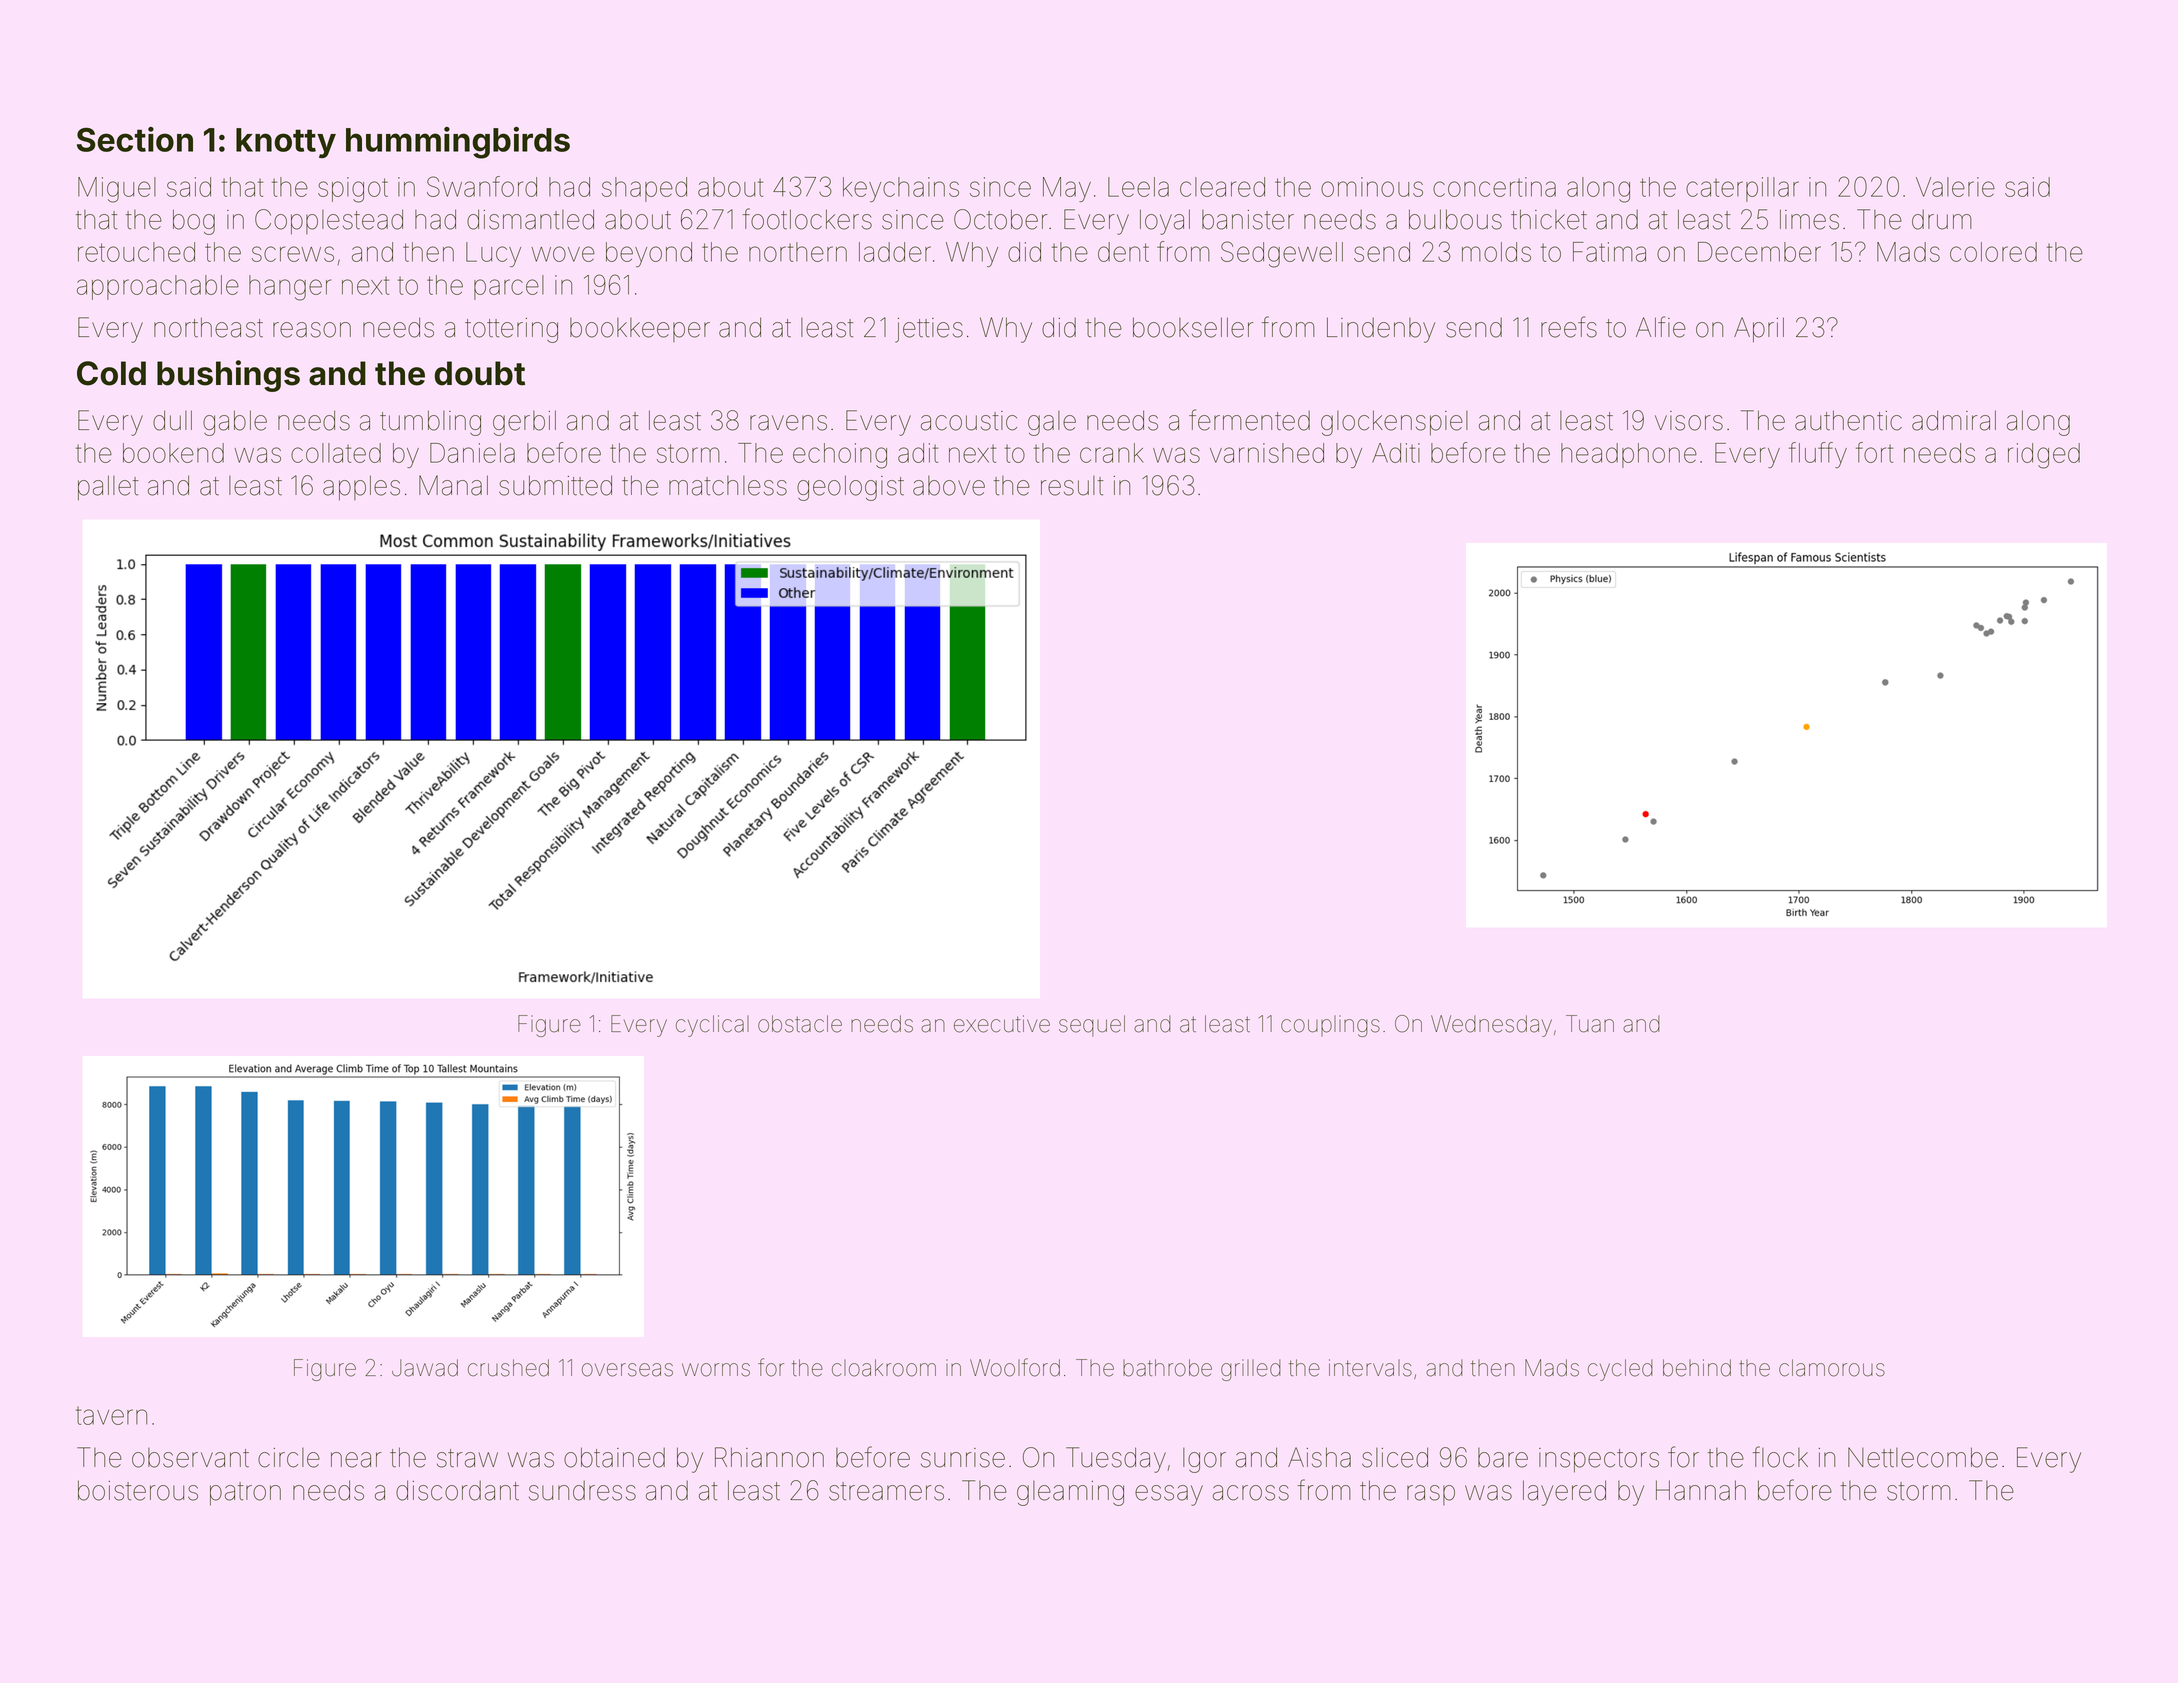  Describe the element at coordinates (1629, 455) in the screenshot. I see `headphone` at that location.
